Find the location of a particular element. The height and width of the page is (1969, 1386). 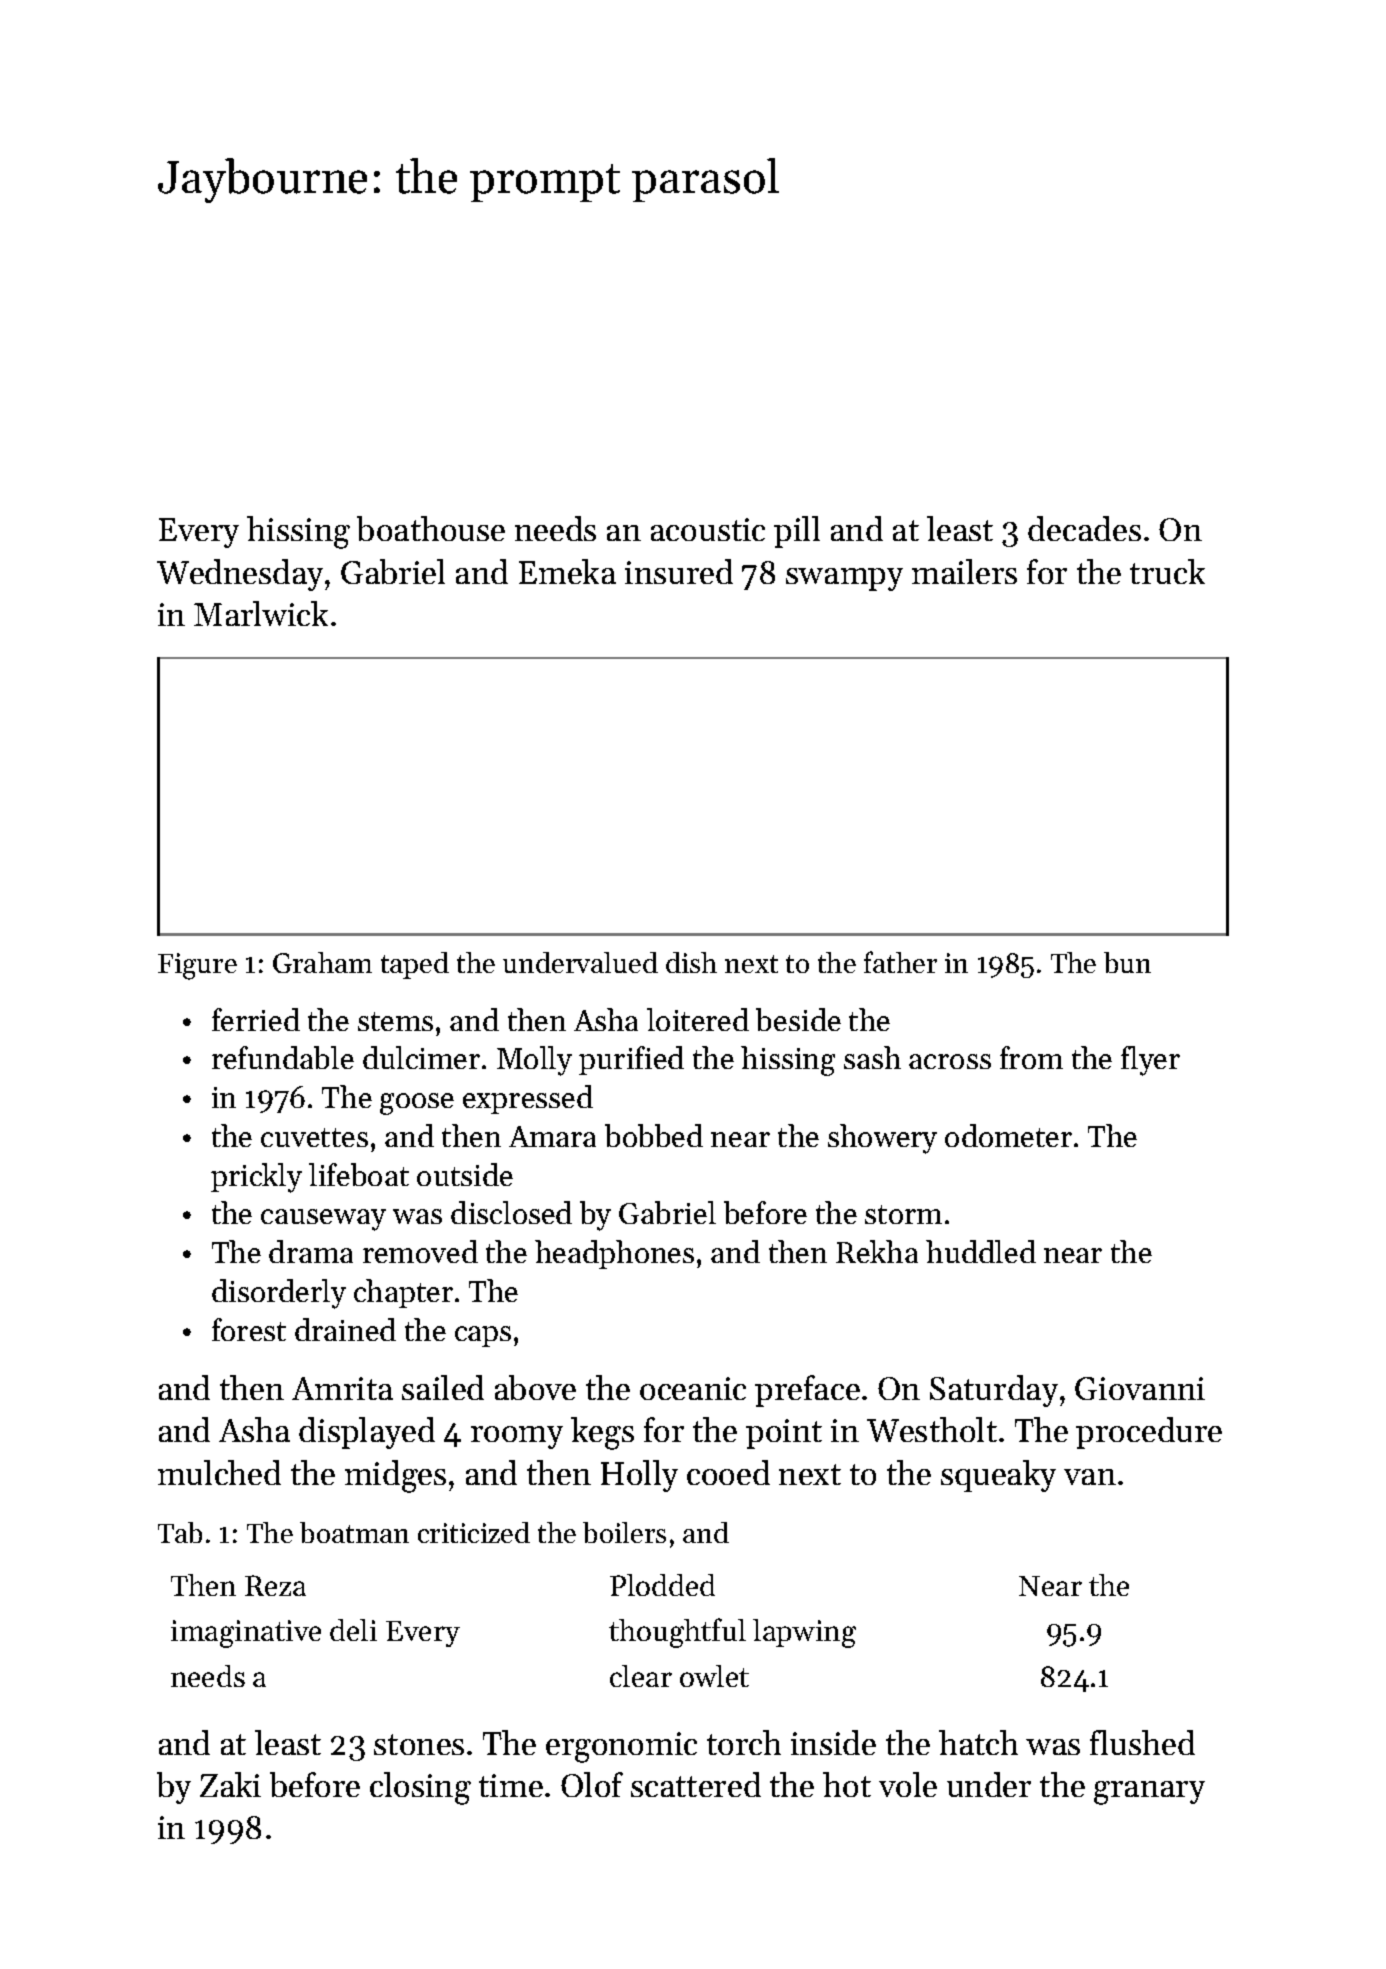

truck is located at coordinates (1167, 571).
